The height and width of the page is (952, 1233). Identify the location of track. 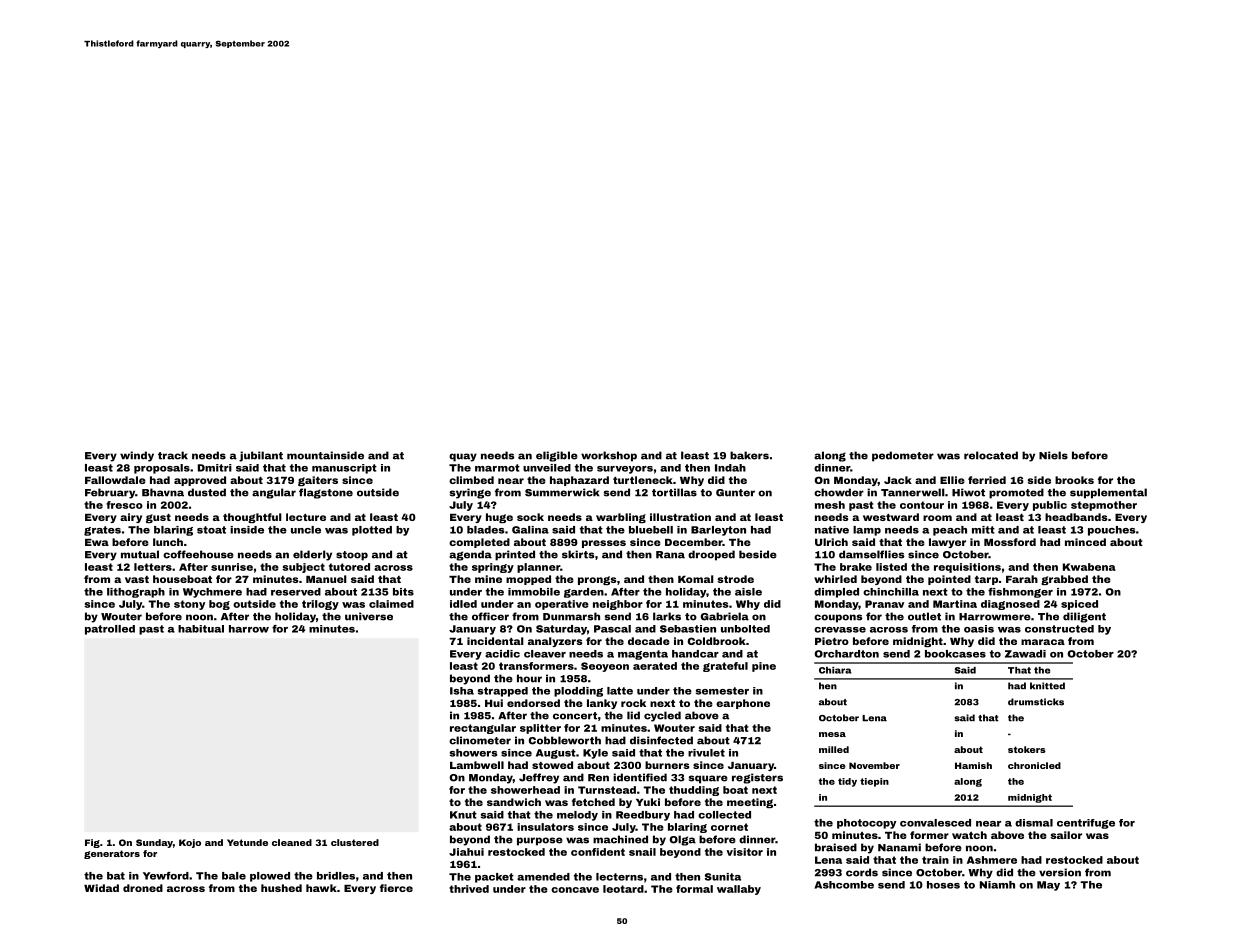
(173, 455).
